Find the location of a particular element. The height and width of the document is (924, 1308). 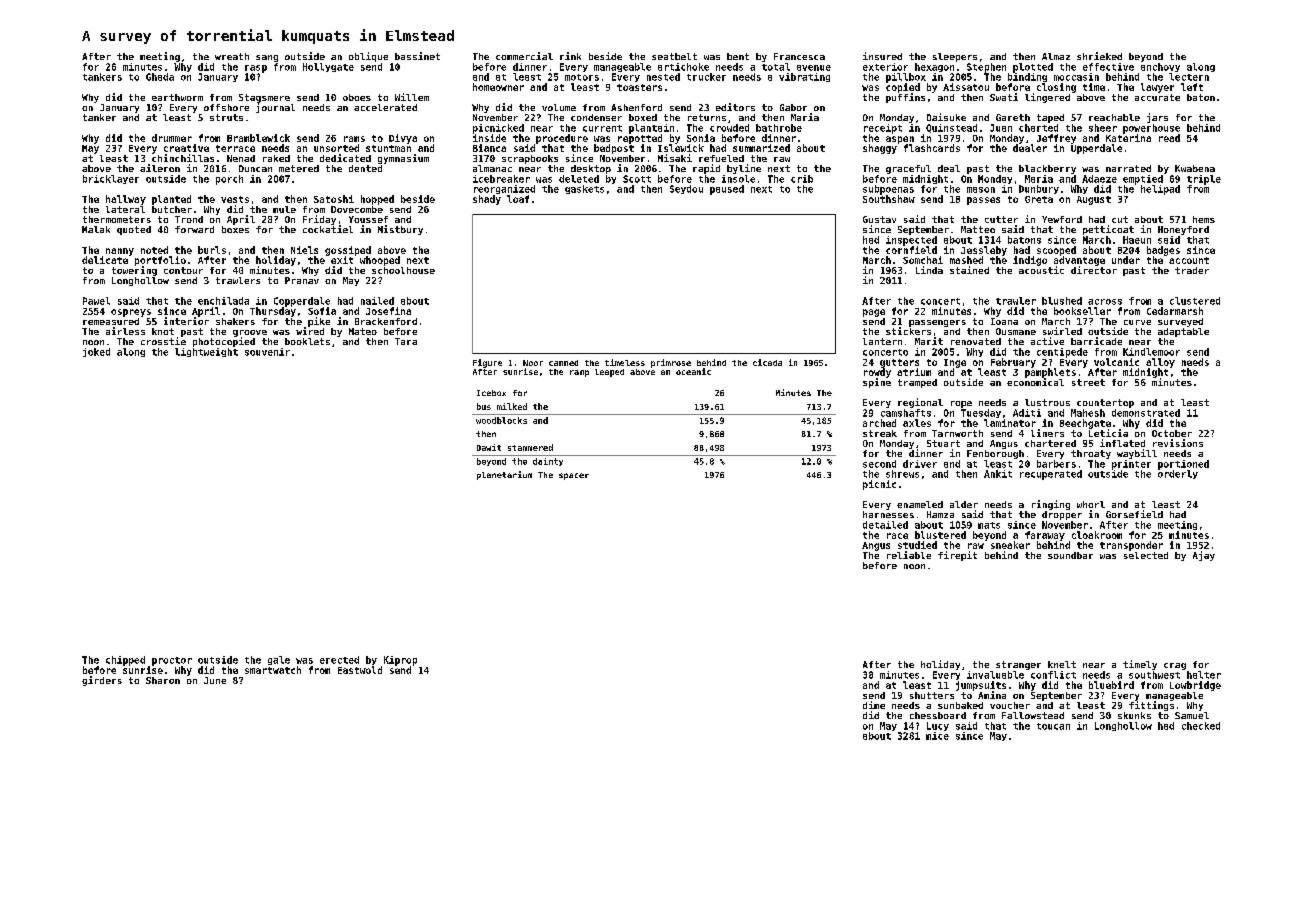

reliable is located at coordinates (909, 555).
